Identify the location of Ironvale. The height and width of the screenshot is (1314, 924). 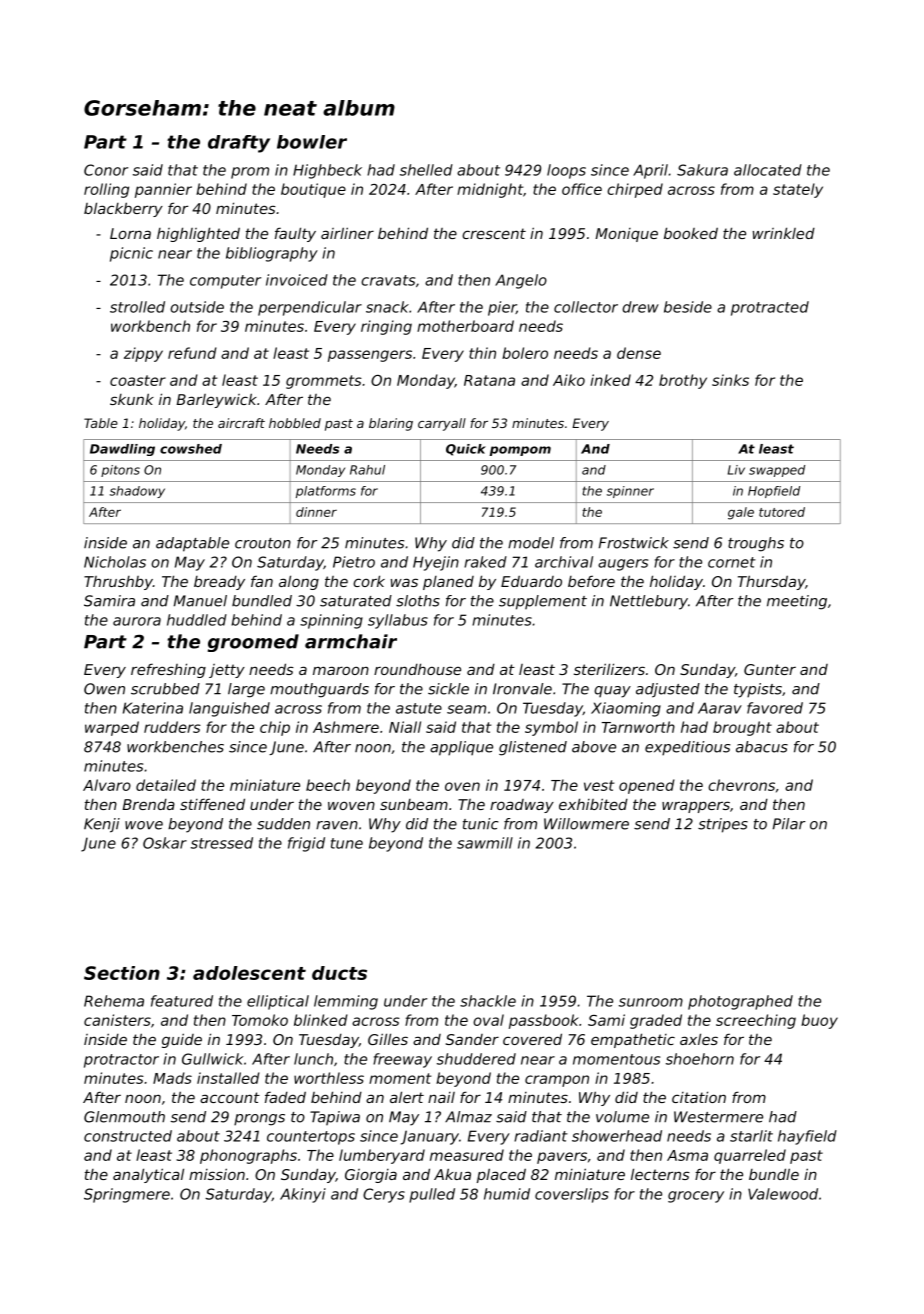
(522, 689).
